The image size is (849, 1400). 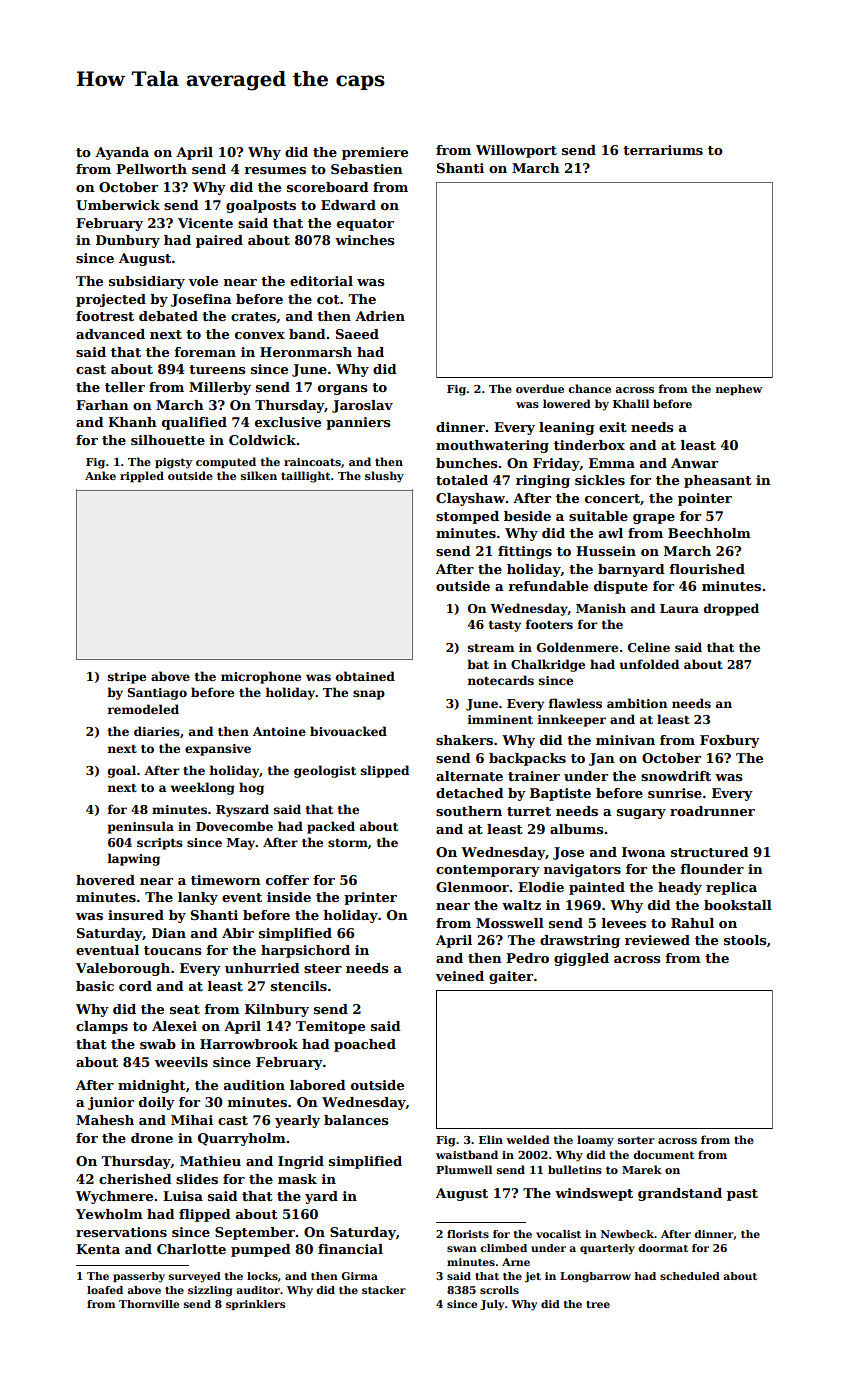 I want to click on Willowport, so click(x=516, y=151).
